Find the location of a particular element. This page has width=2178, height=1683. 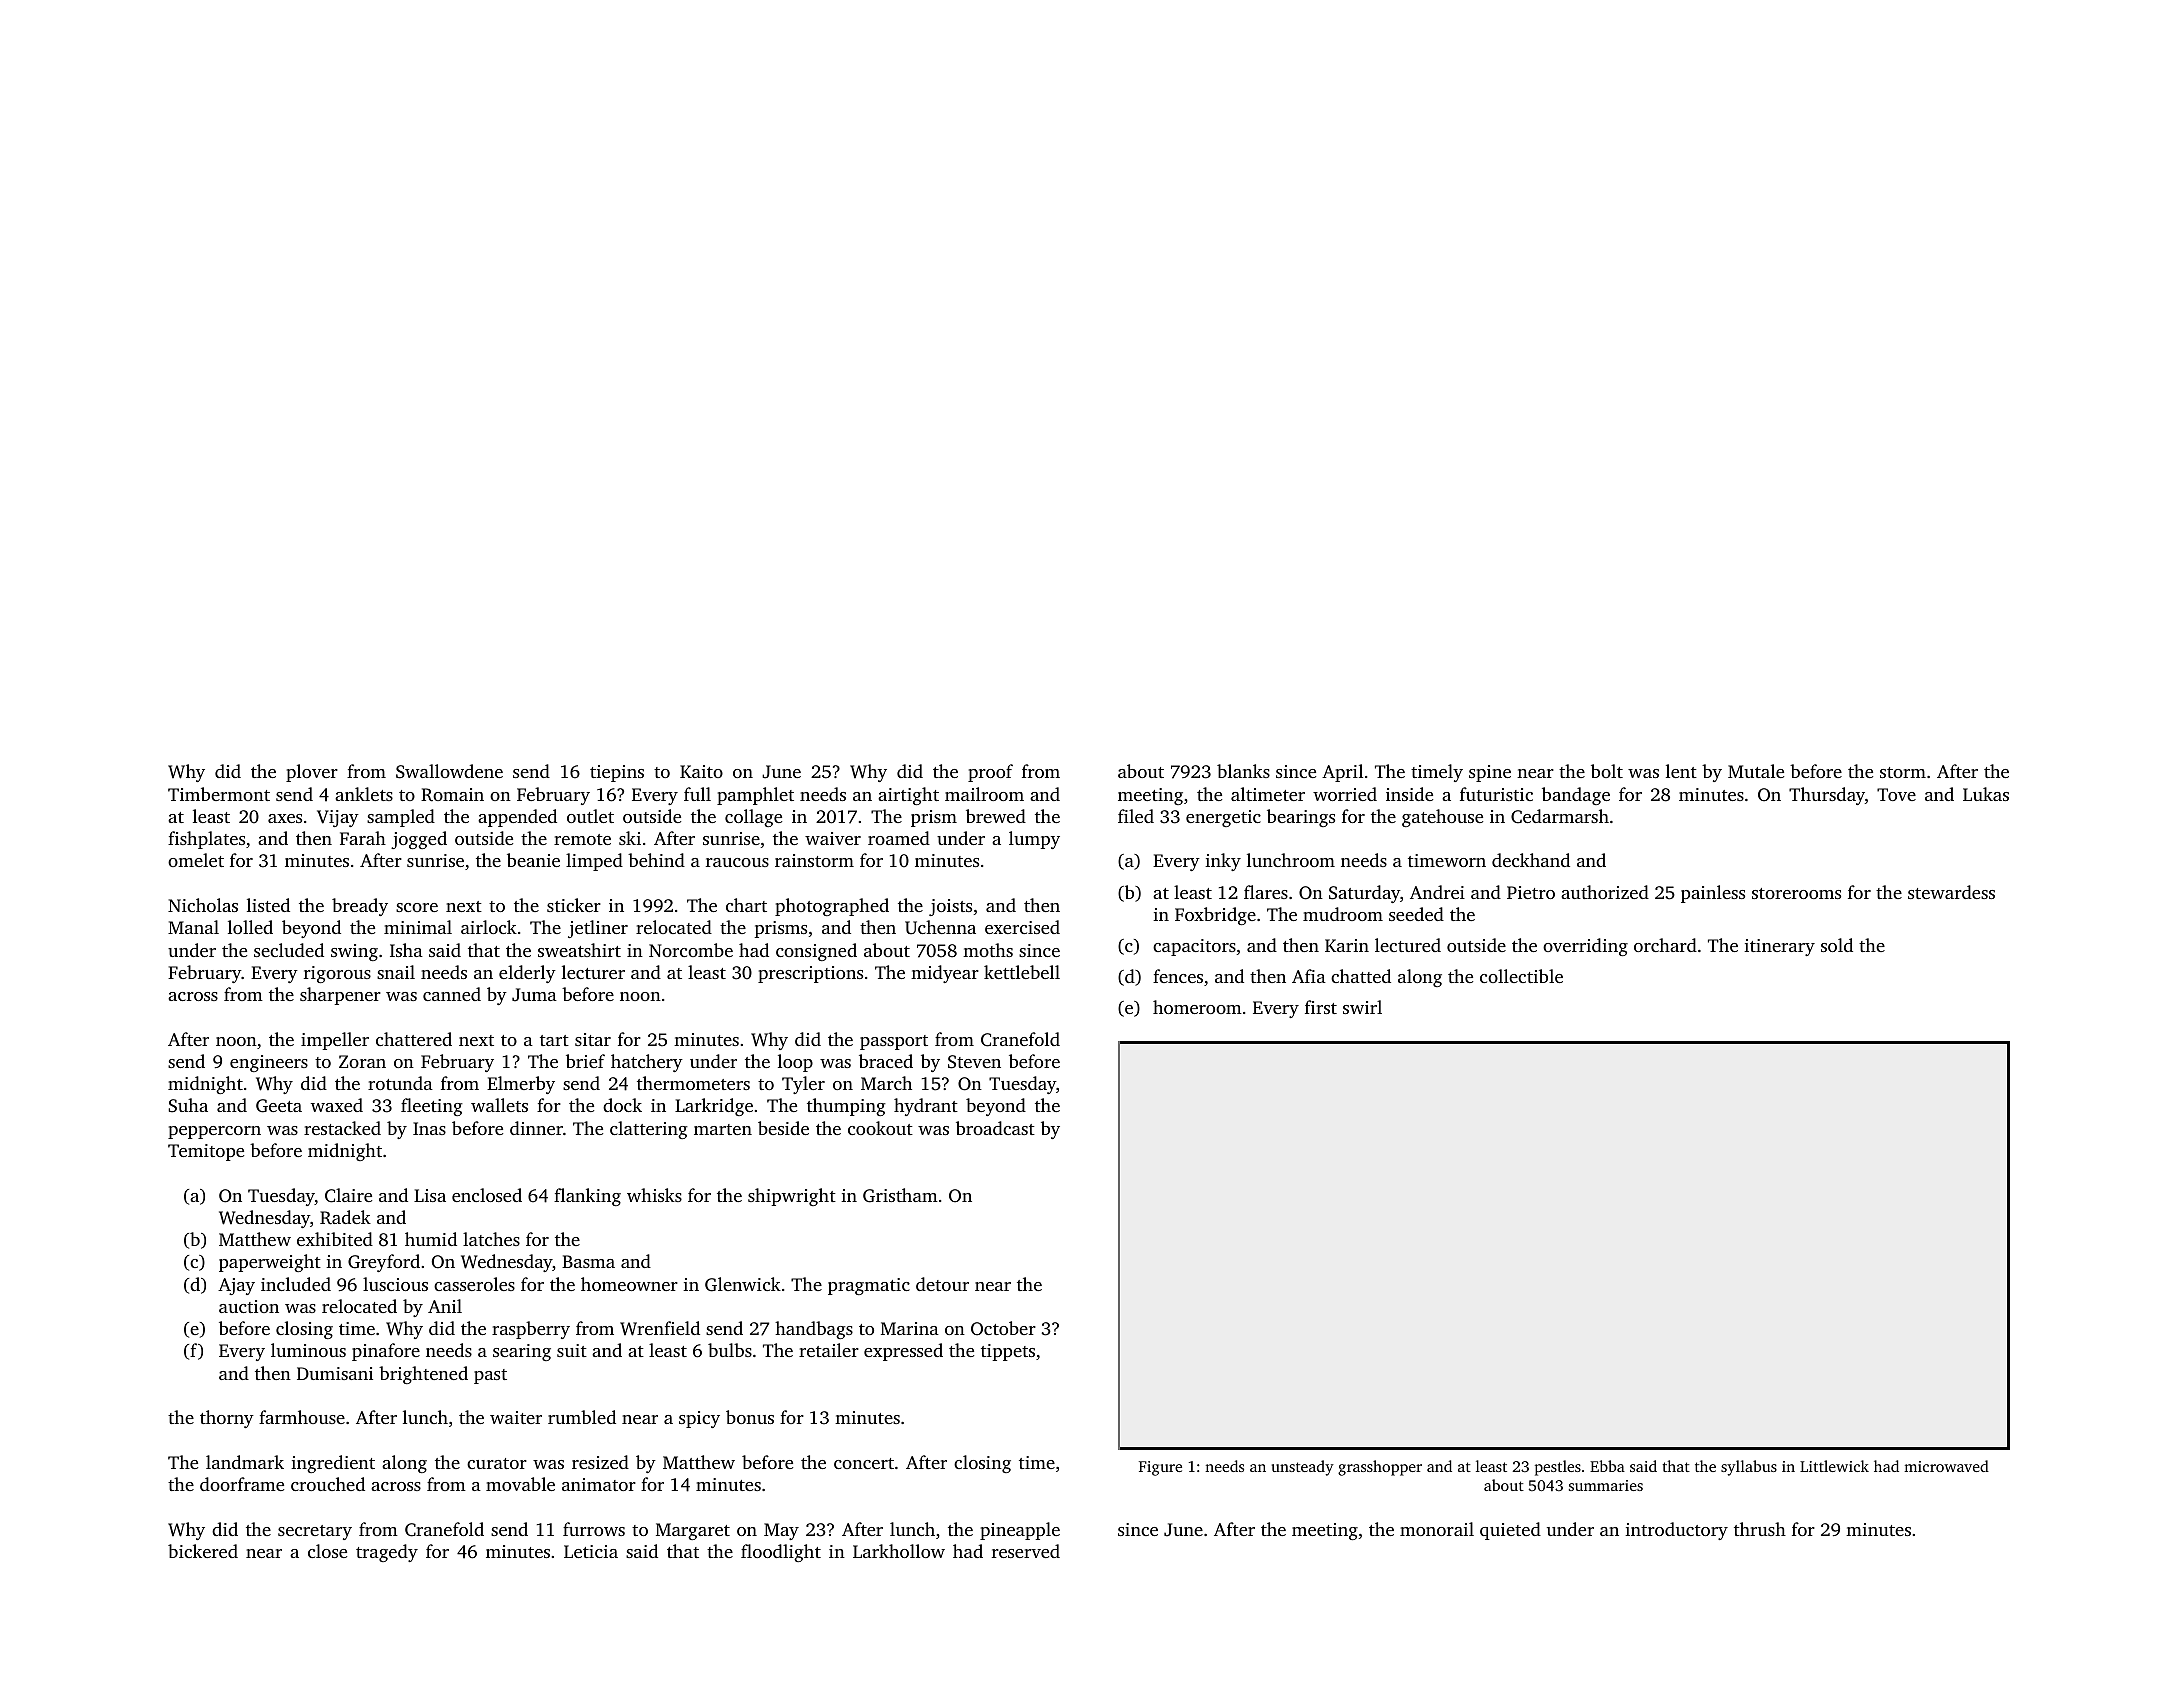

pamphlet is located at coordinates (755, 796).
